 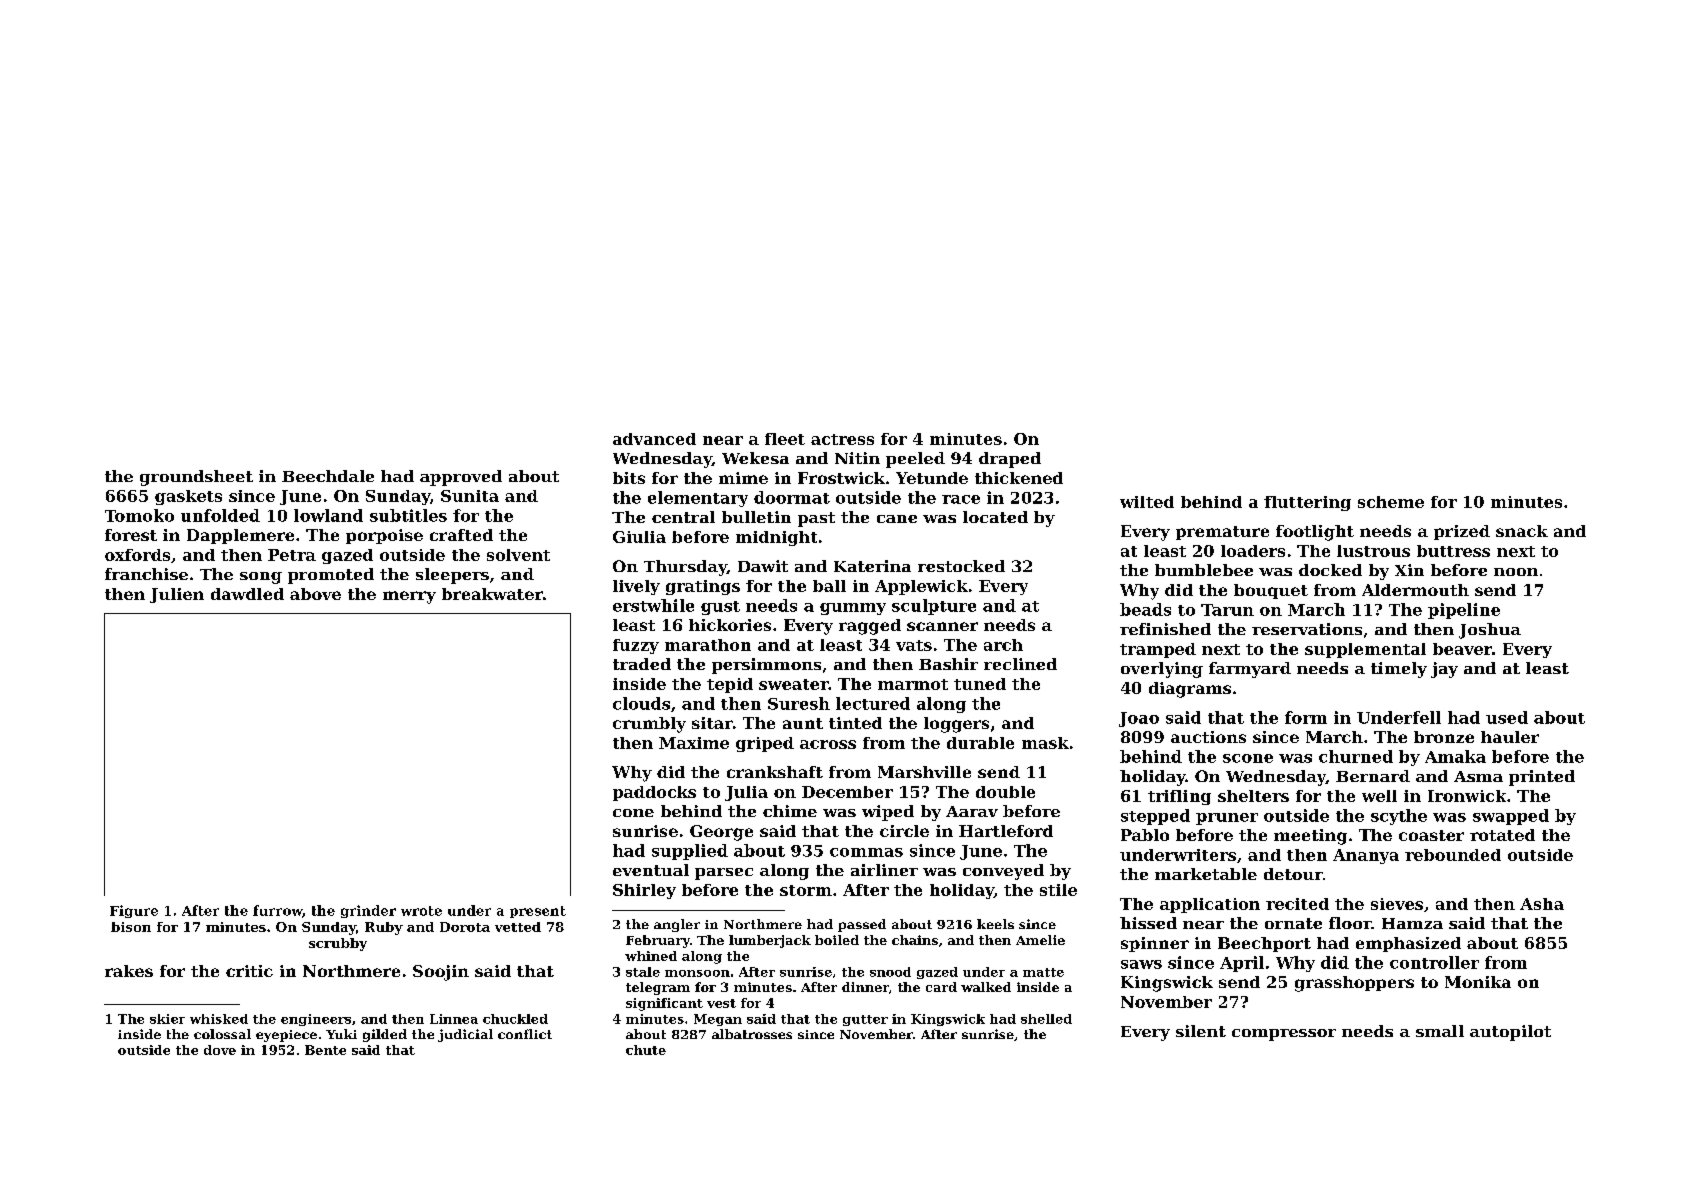 What do you see at coordinates (1284, 1035) in the screenshot?
I see `compressor` at bounding box center [1284, 1035].
